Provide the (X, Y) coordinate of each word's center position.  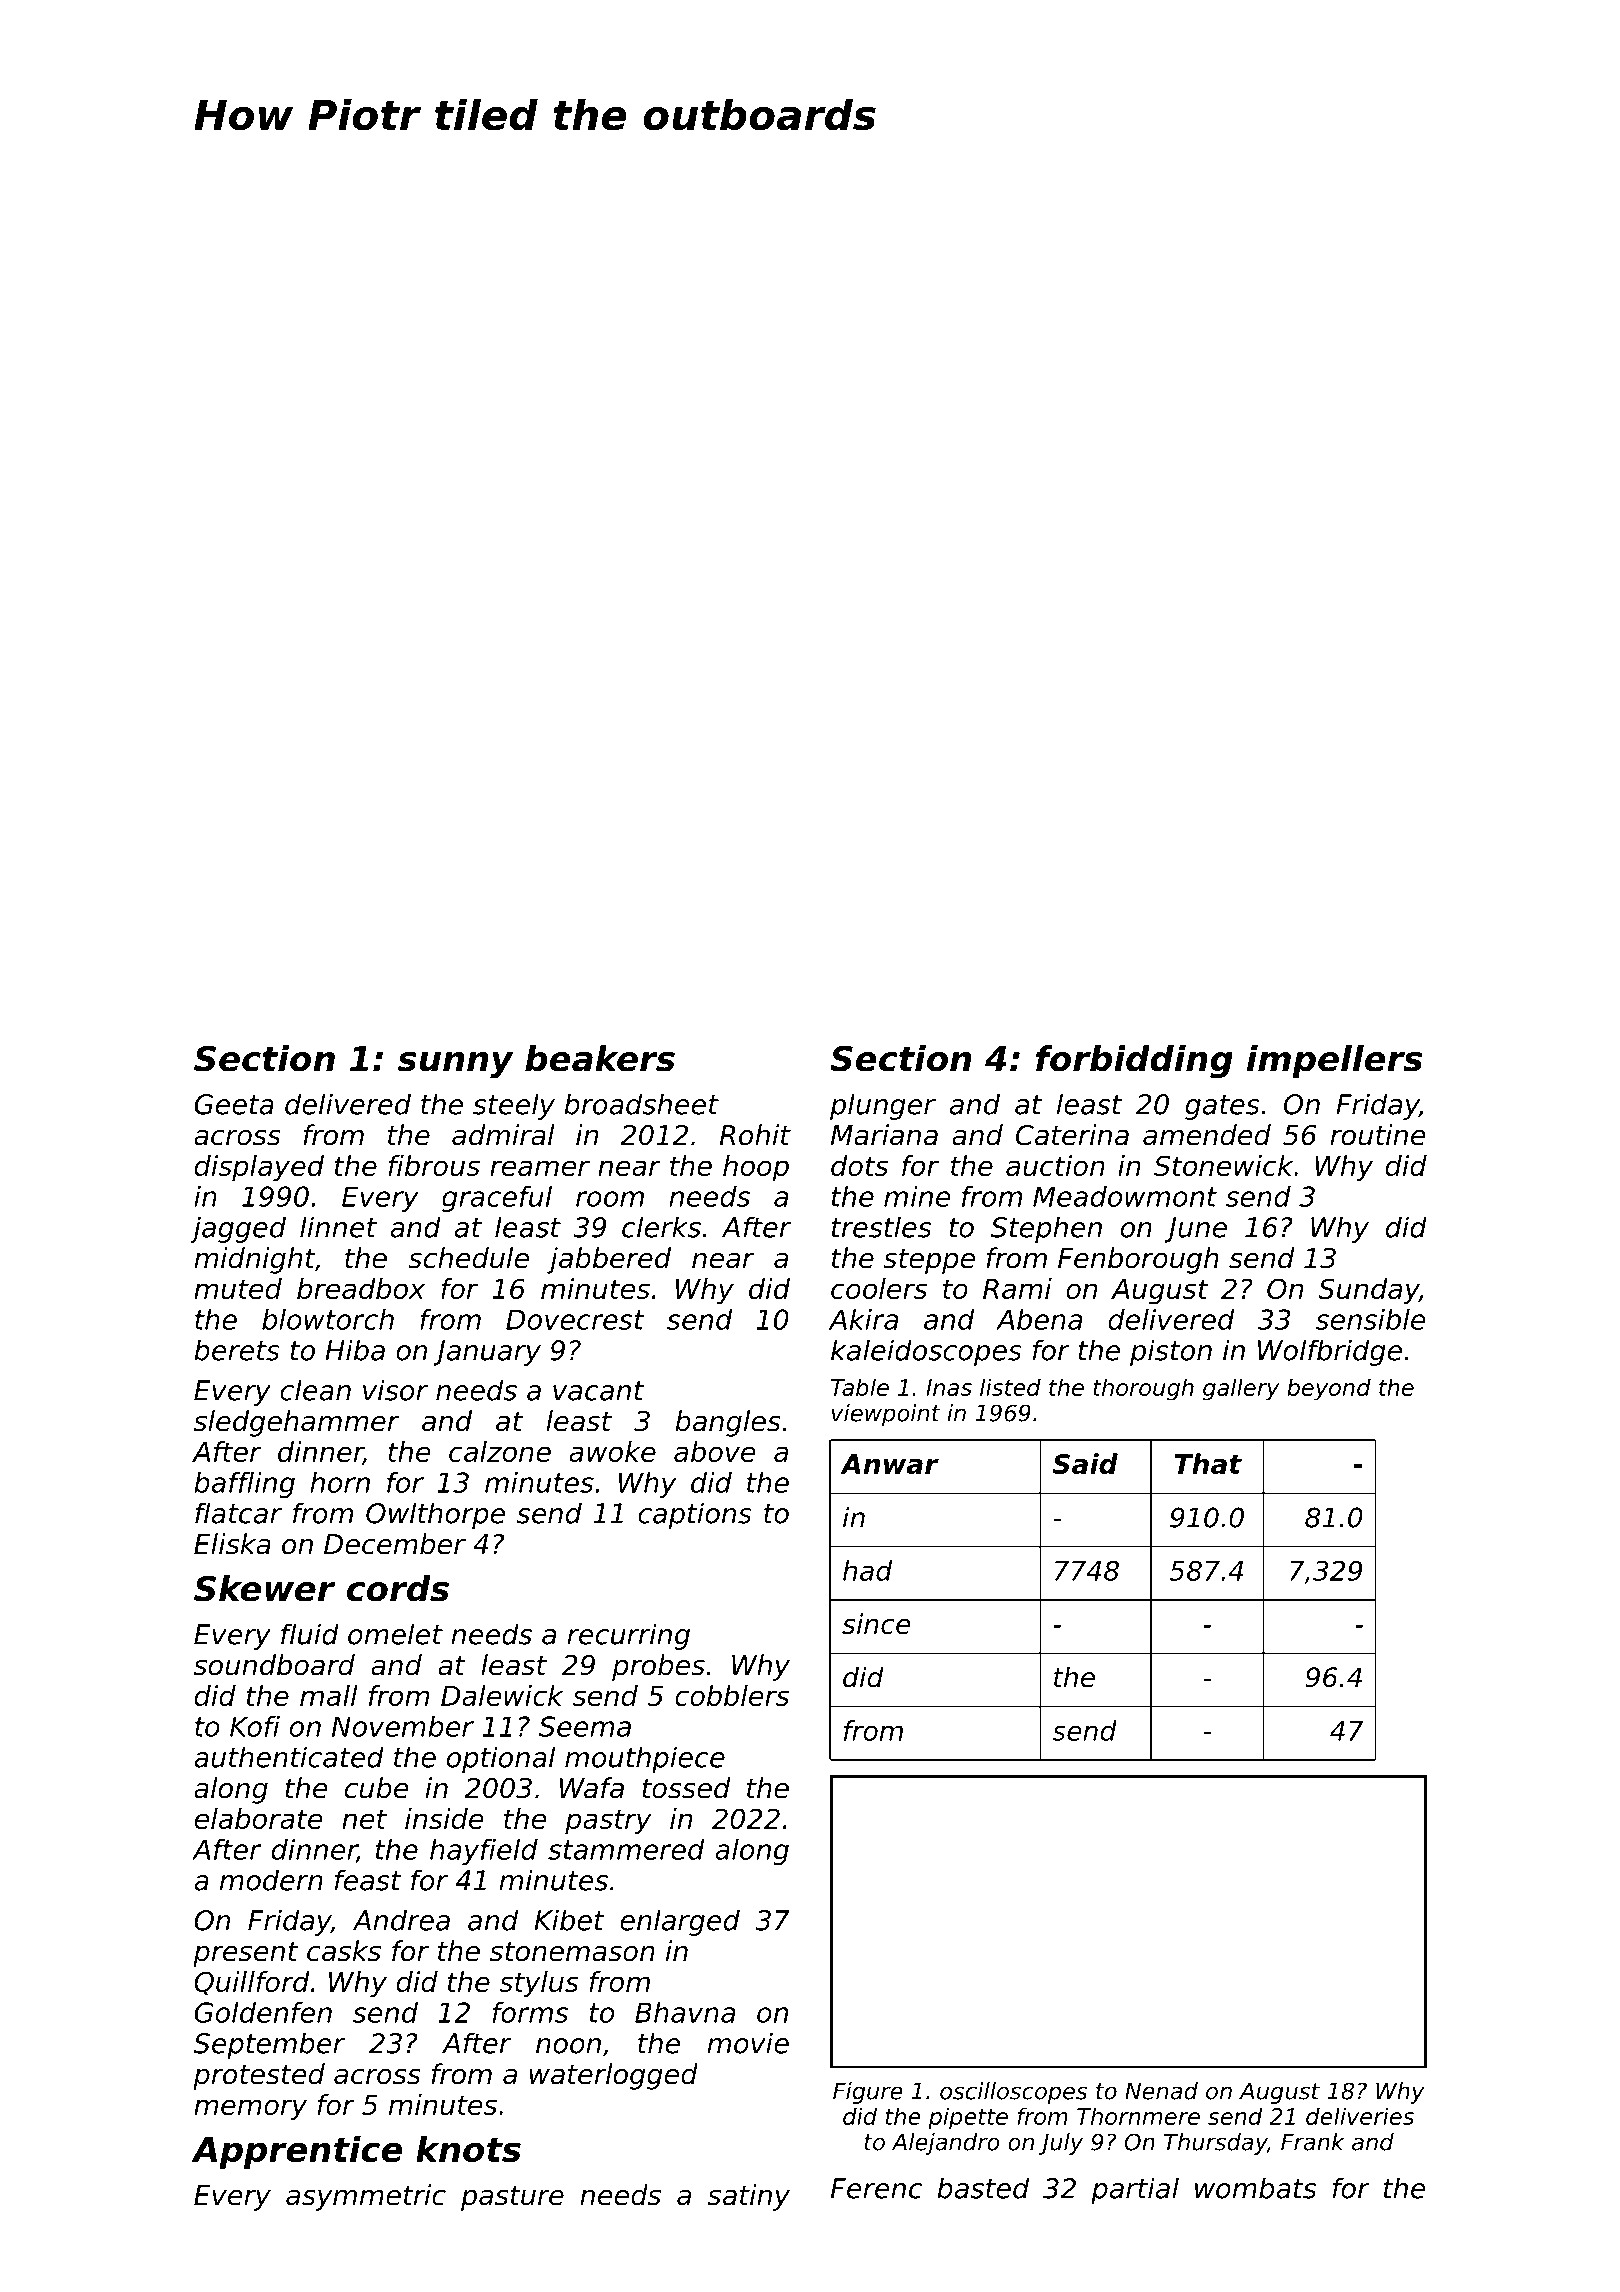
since (876, 1623)
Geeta (234, 1104)
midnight (254, 1260)
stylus (539, 1984)
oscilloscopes (1013, 2093)
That (1208, 1463)
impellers (1334, 1061)
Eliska (232, 1544)
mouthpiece (645, 1759)
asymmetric (366, 2197)
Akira (863, 1319)
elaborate (259, 1818)
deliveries (1360, 2116)
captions (695, 1515)
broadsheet (641, 1104)
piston (1171, 1352)
